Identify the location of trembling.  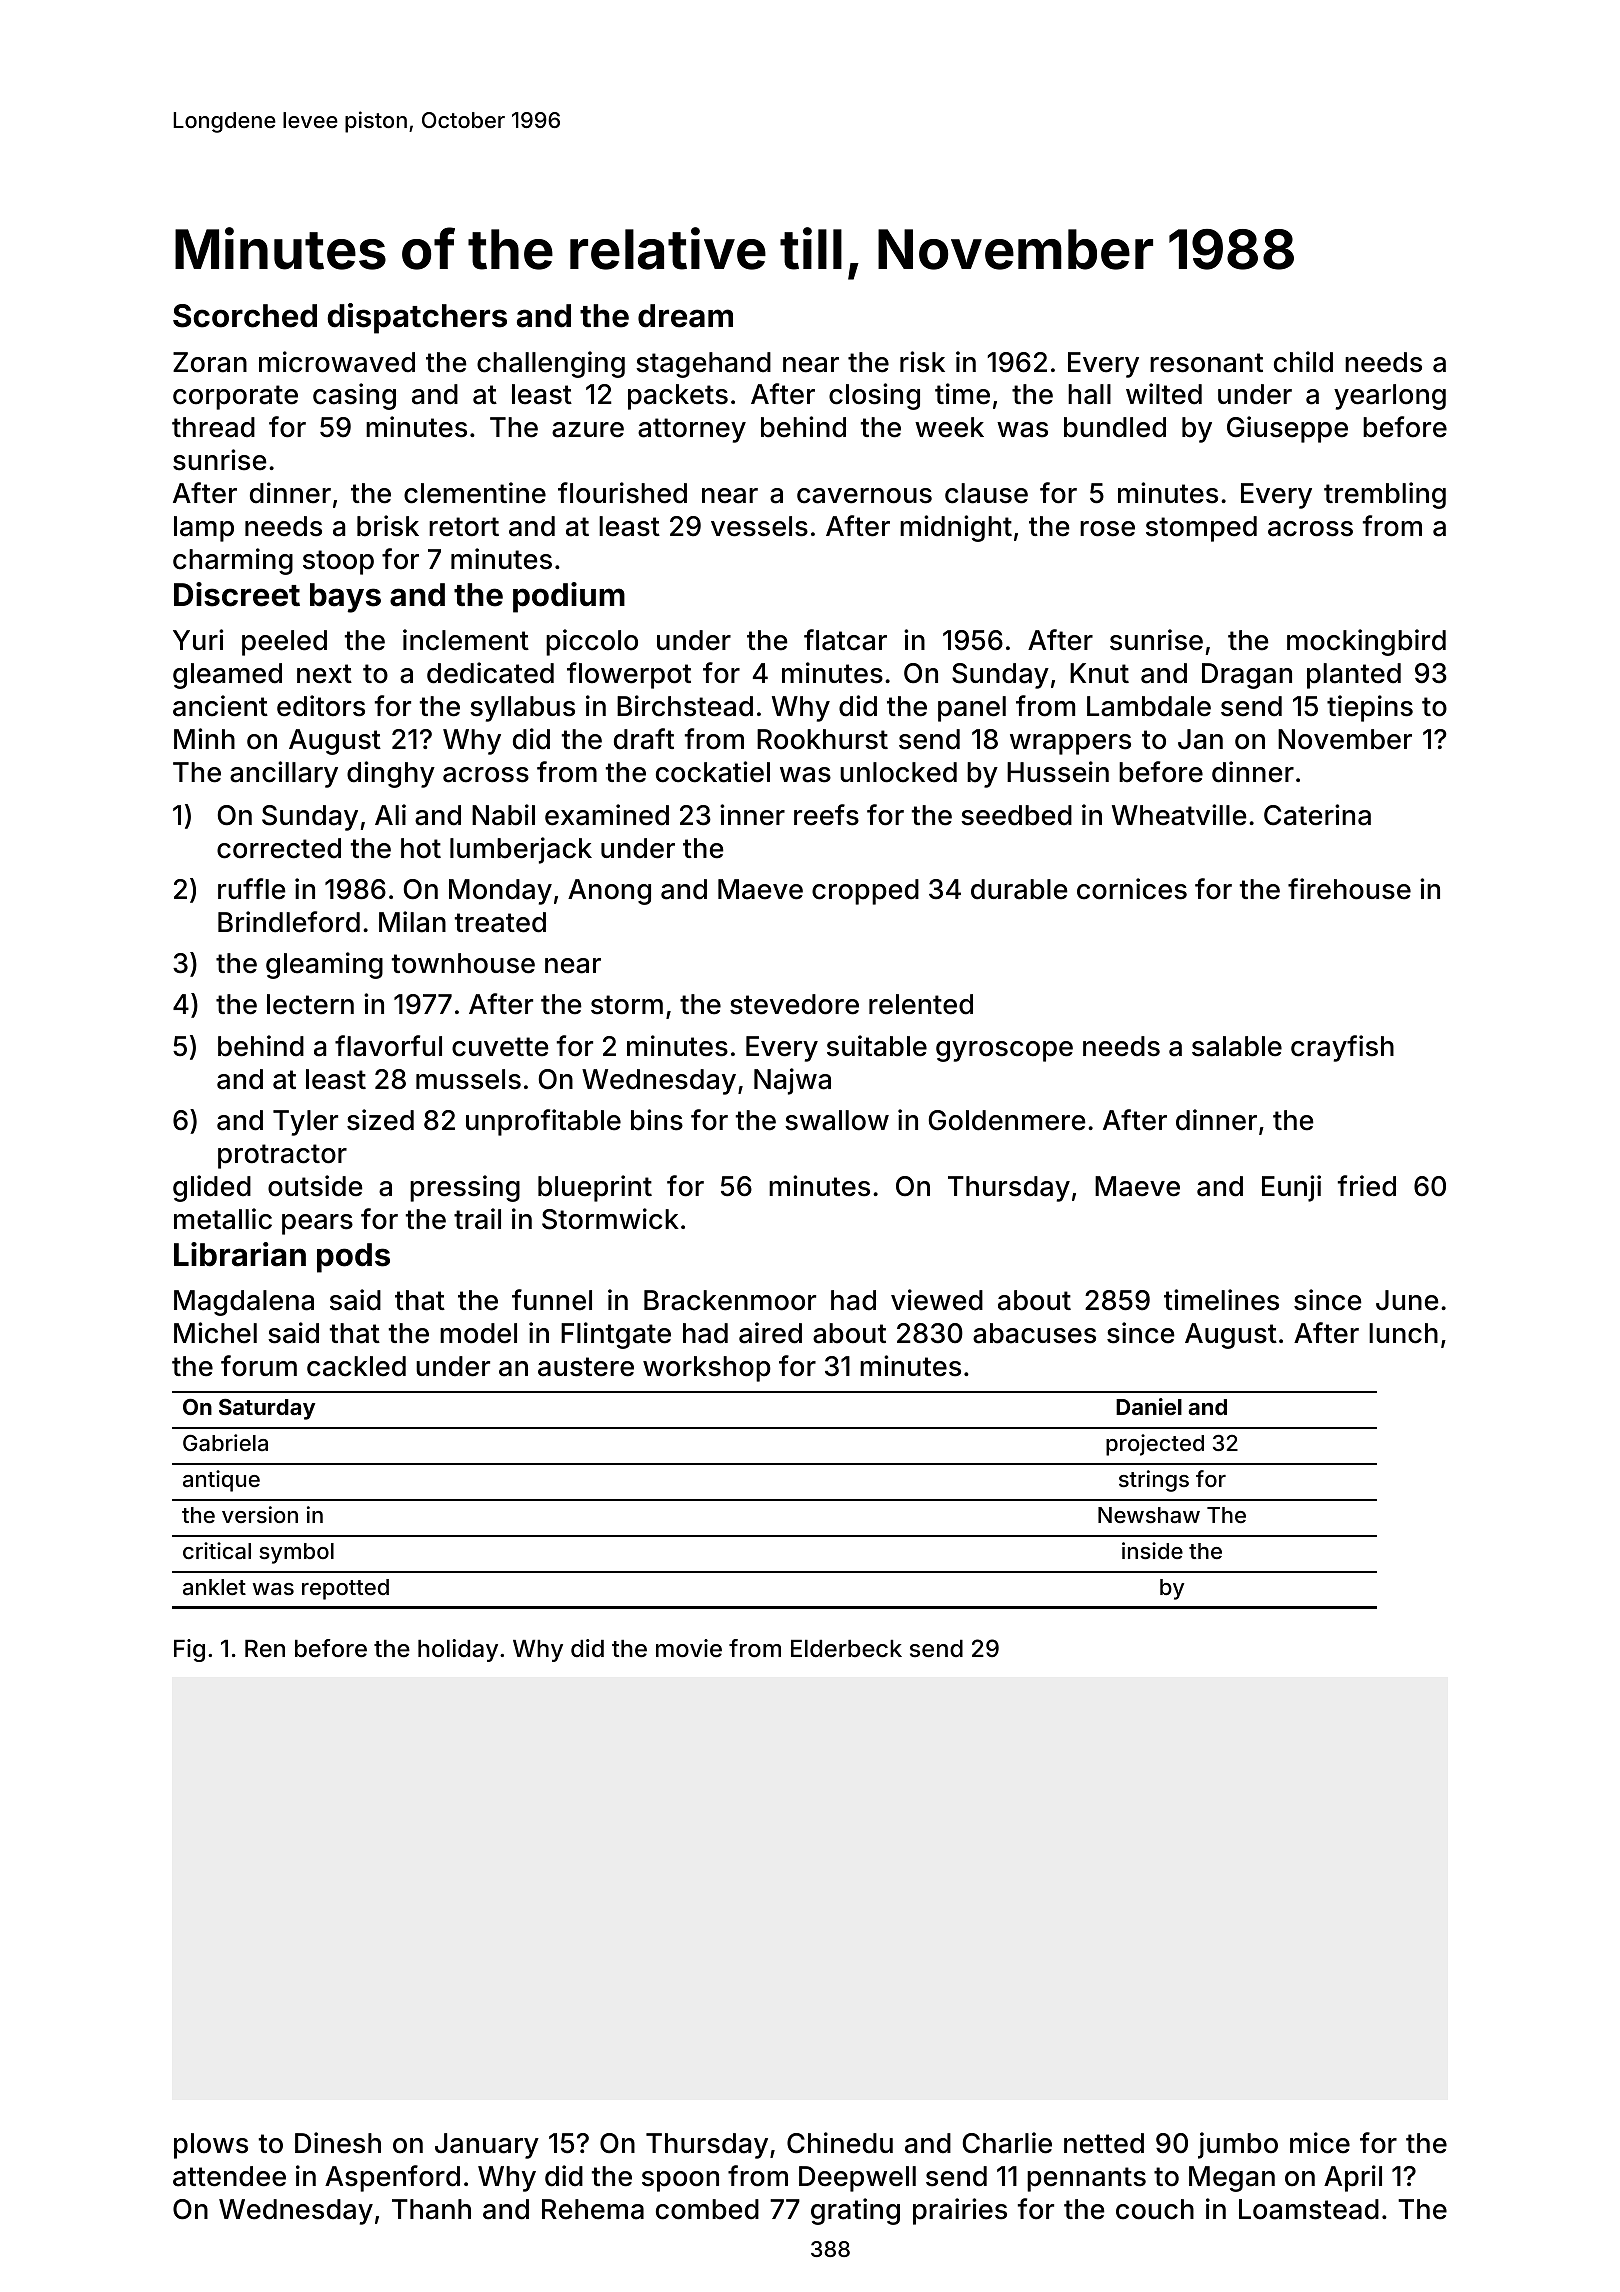
(1385, 495).
